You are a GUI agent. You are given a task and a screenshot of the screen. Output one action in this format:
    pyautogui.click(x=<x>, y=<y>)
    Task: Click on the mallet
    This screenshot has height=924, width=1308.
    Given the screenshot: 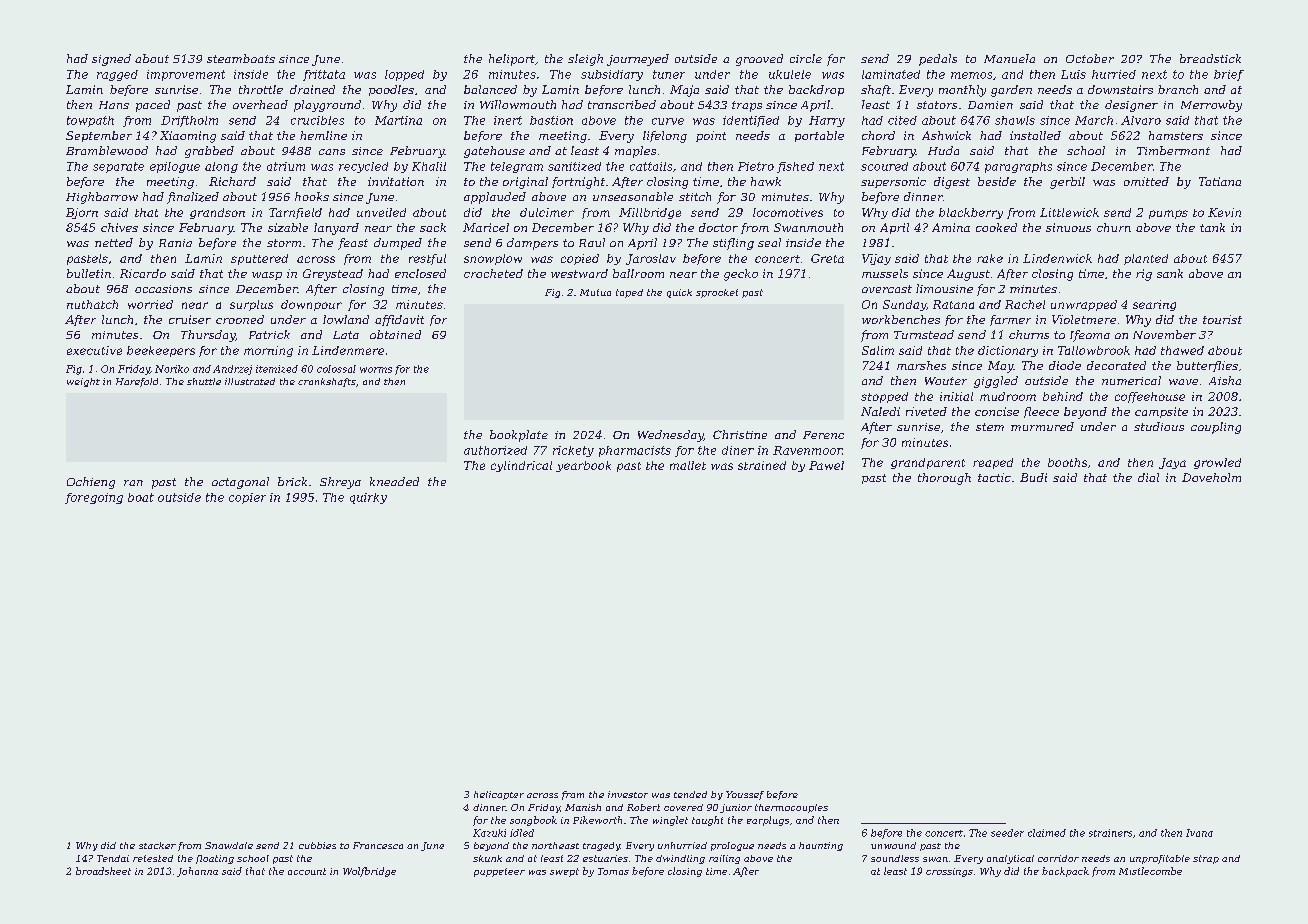 What is the action you would take?
    pyautogui.click(x=688, y=465)
